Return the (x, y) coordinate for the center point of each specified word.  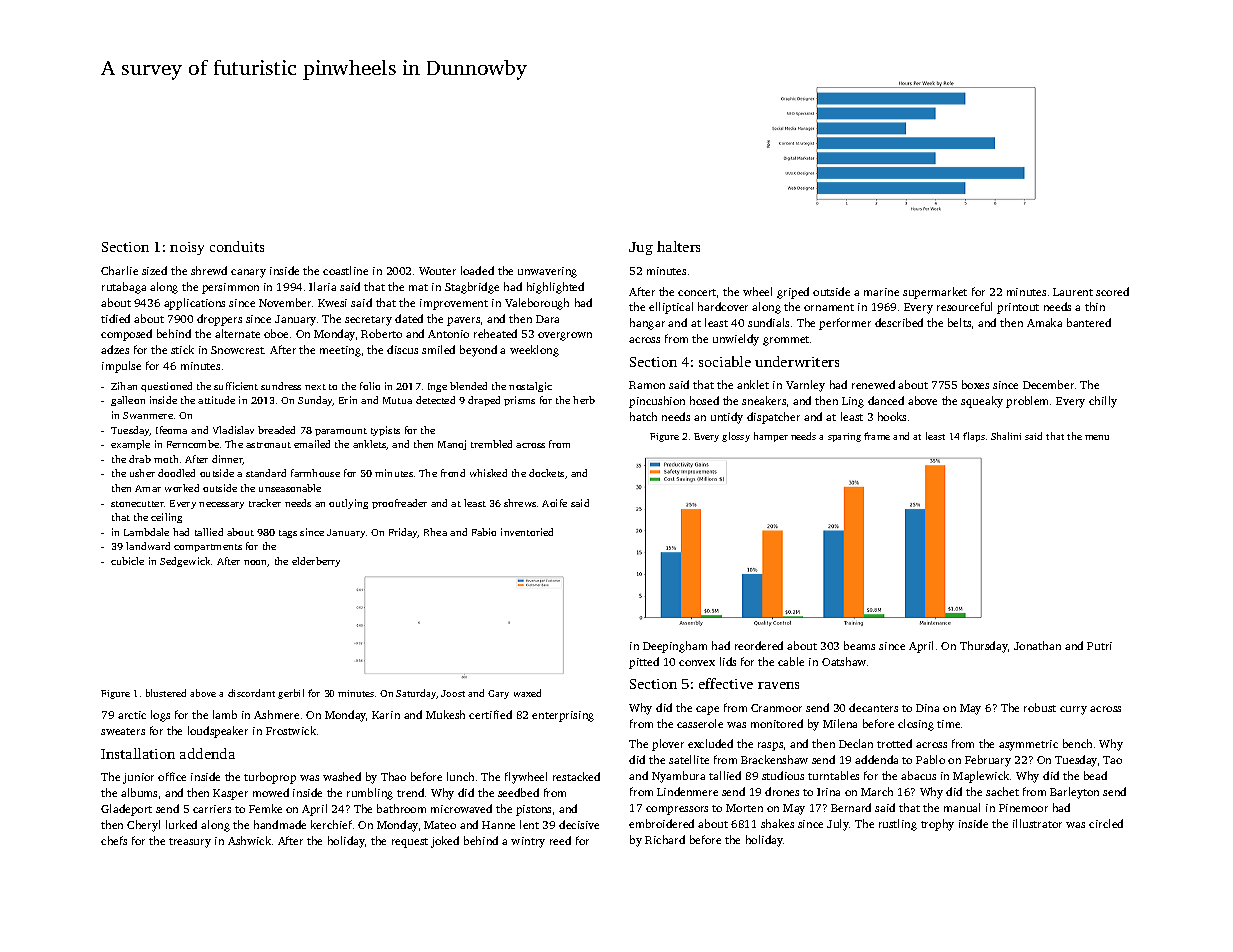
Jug (641, 248)
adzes (115, 349)
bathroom (401, 808)
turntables (833, 775)
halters (678, 246)
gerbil (291, 694)
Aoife (554, 503)
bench (1077, 743)
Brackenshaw (774, 759)
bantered (1089, 322)
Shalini (1006, 436)
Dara (547, 319)
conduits (237, 246)
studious (783, 775)
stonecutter (137, 504)
